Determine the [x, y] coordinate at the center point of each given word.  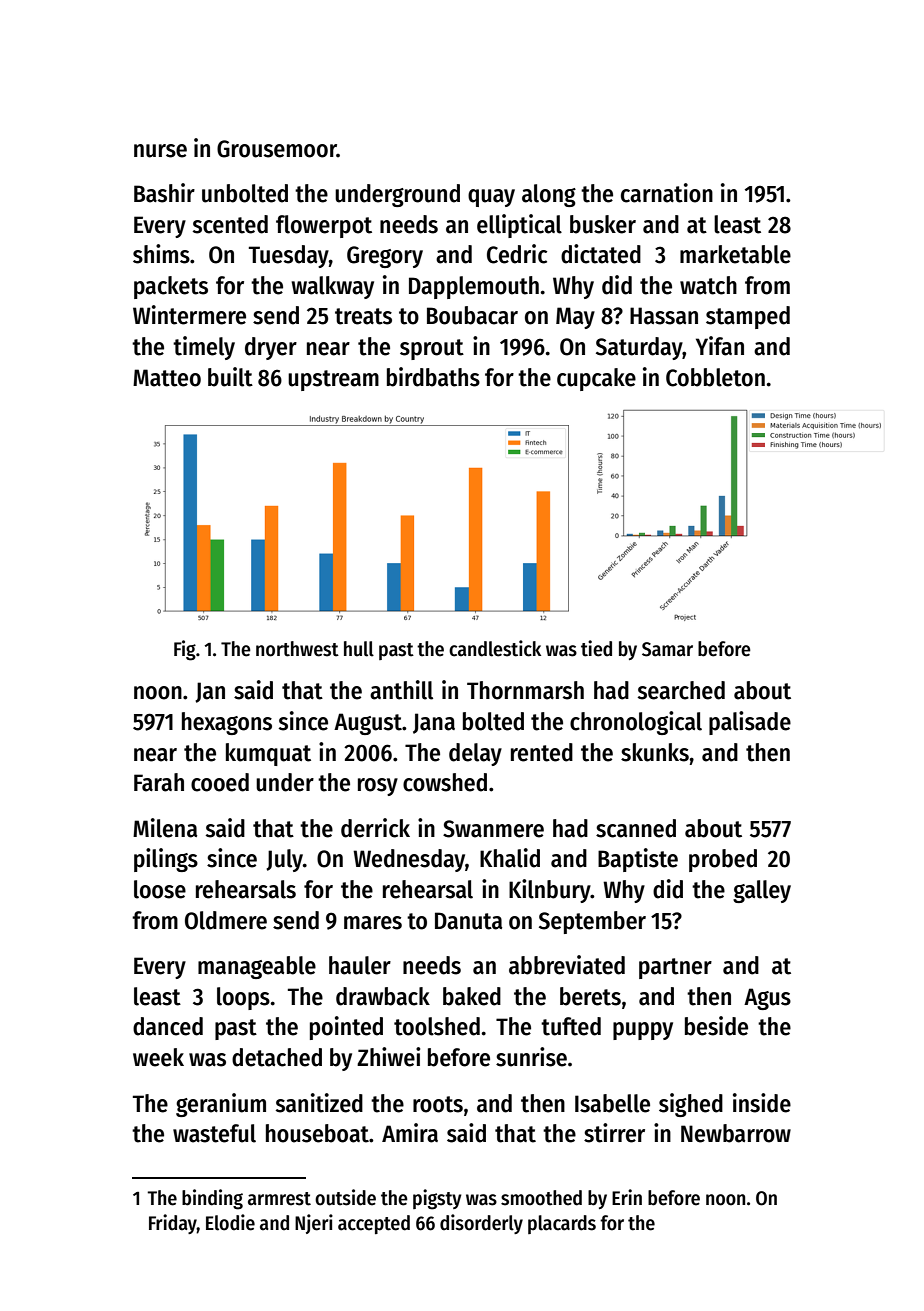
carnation [667, 193]
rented [542, 752]
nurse [160, 151]
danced [168, 1026]
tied [596, 648]
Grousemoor [277, 149]
